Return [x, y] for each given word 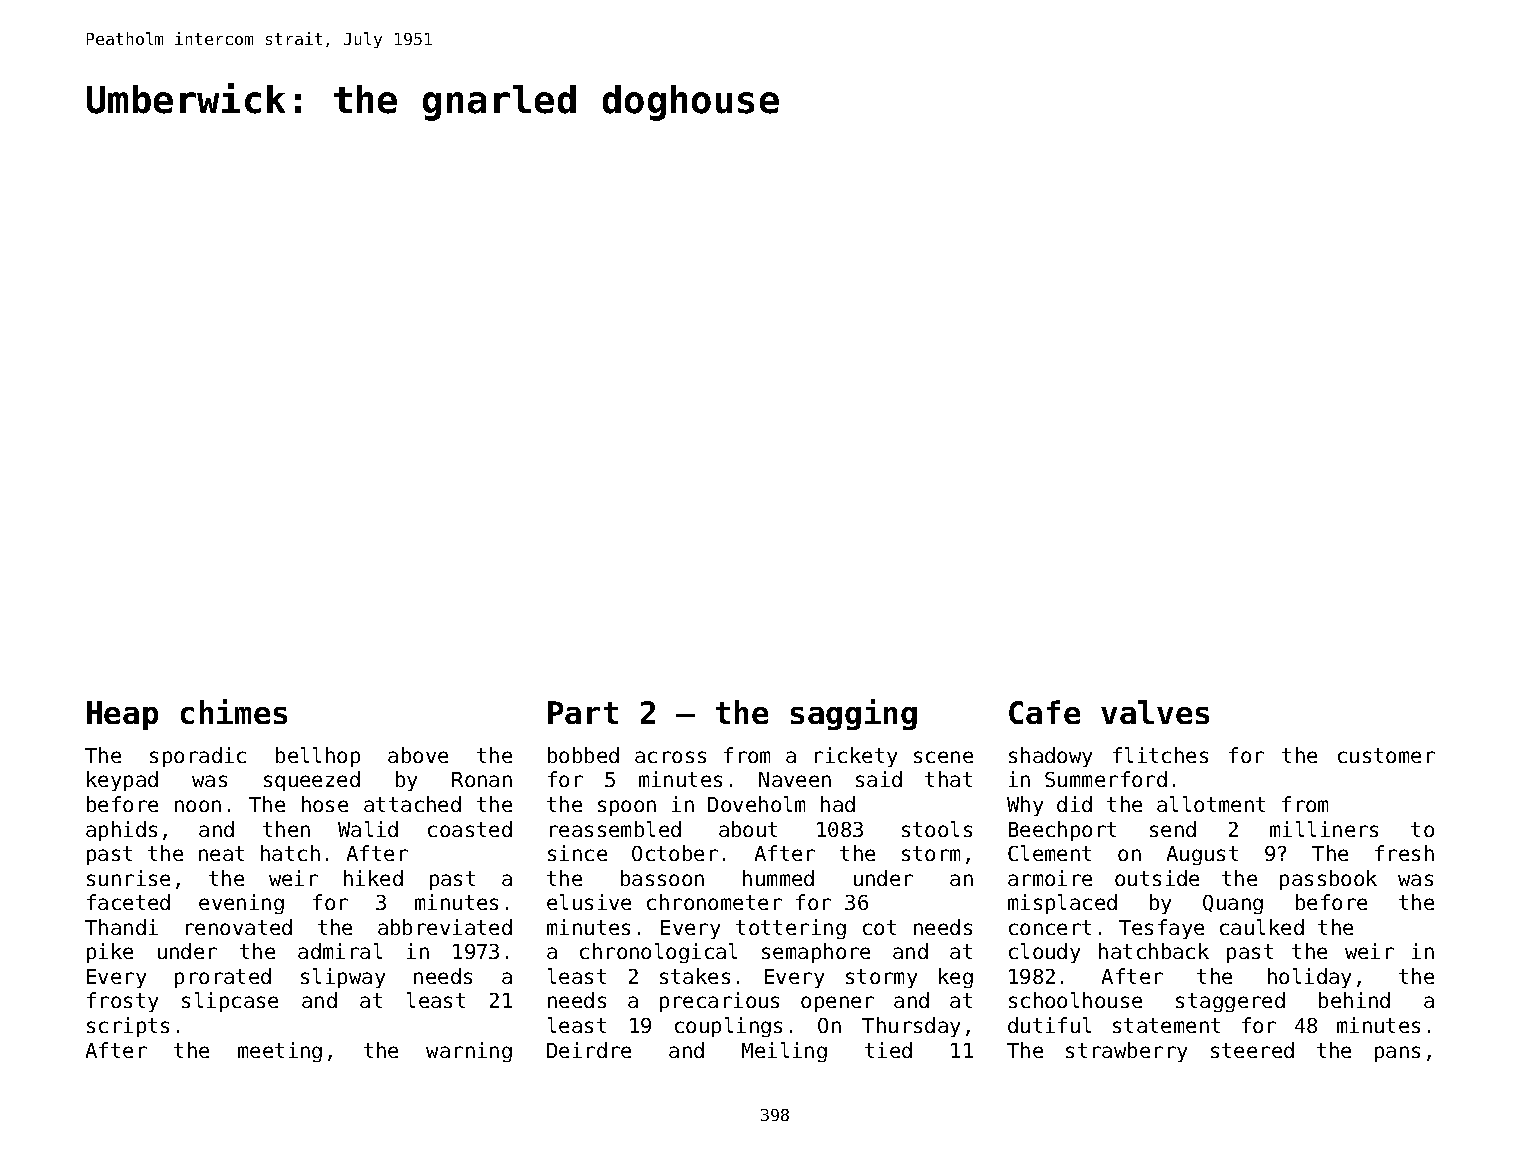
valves [1155, 712]
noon [198, 806]
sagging [854, 714]
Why [1025, 806]
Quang [1233, 904]
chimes [234, 711]
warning [469, 1052]
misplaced [1062, 904]
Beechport [1062, 831]
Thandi [121, 927]
